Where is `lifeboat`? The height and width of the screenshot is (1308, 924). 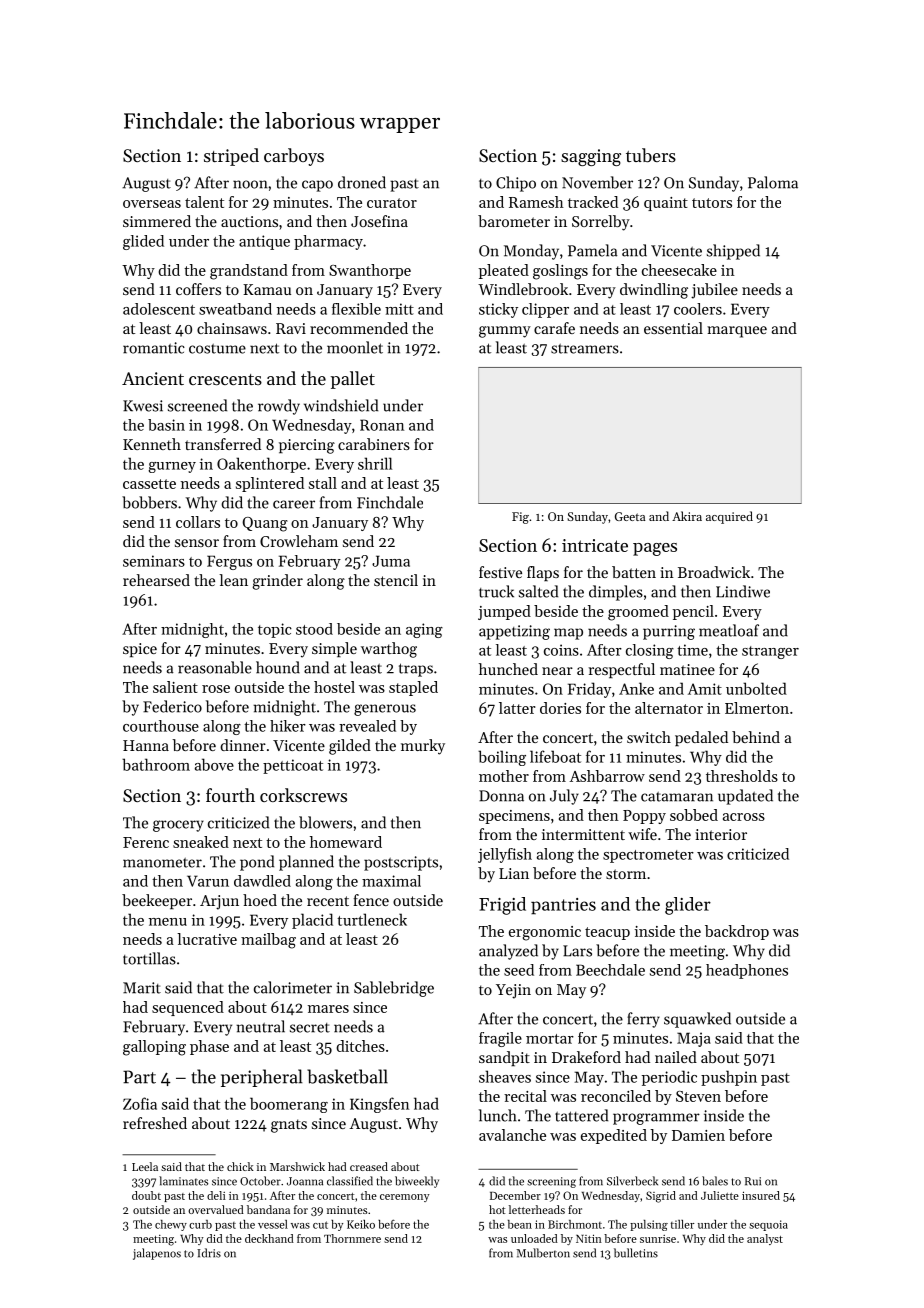 lifeboat is located at coordinates (555, 756).
